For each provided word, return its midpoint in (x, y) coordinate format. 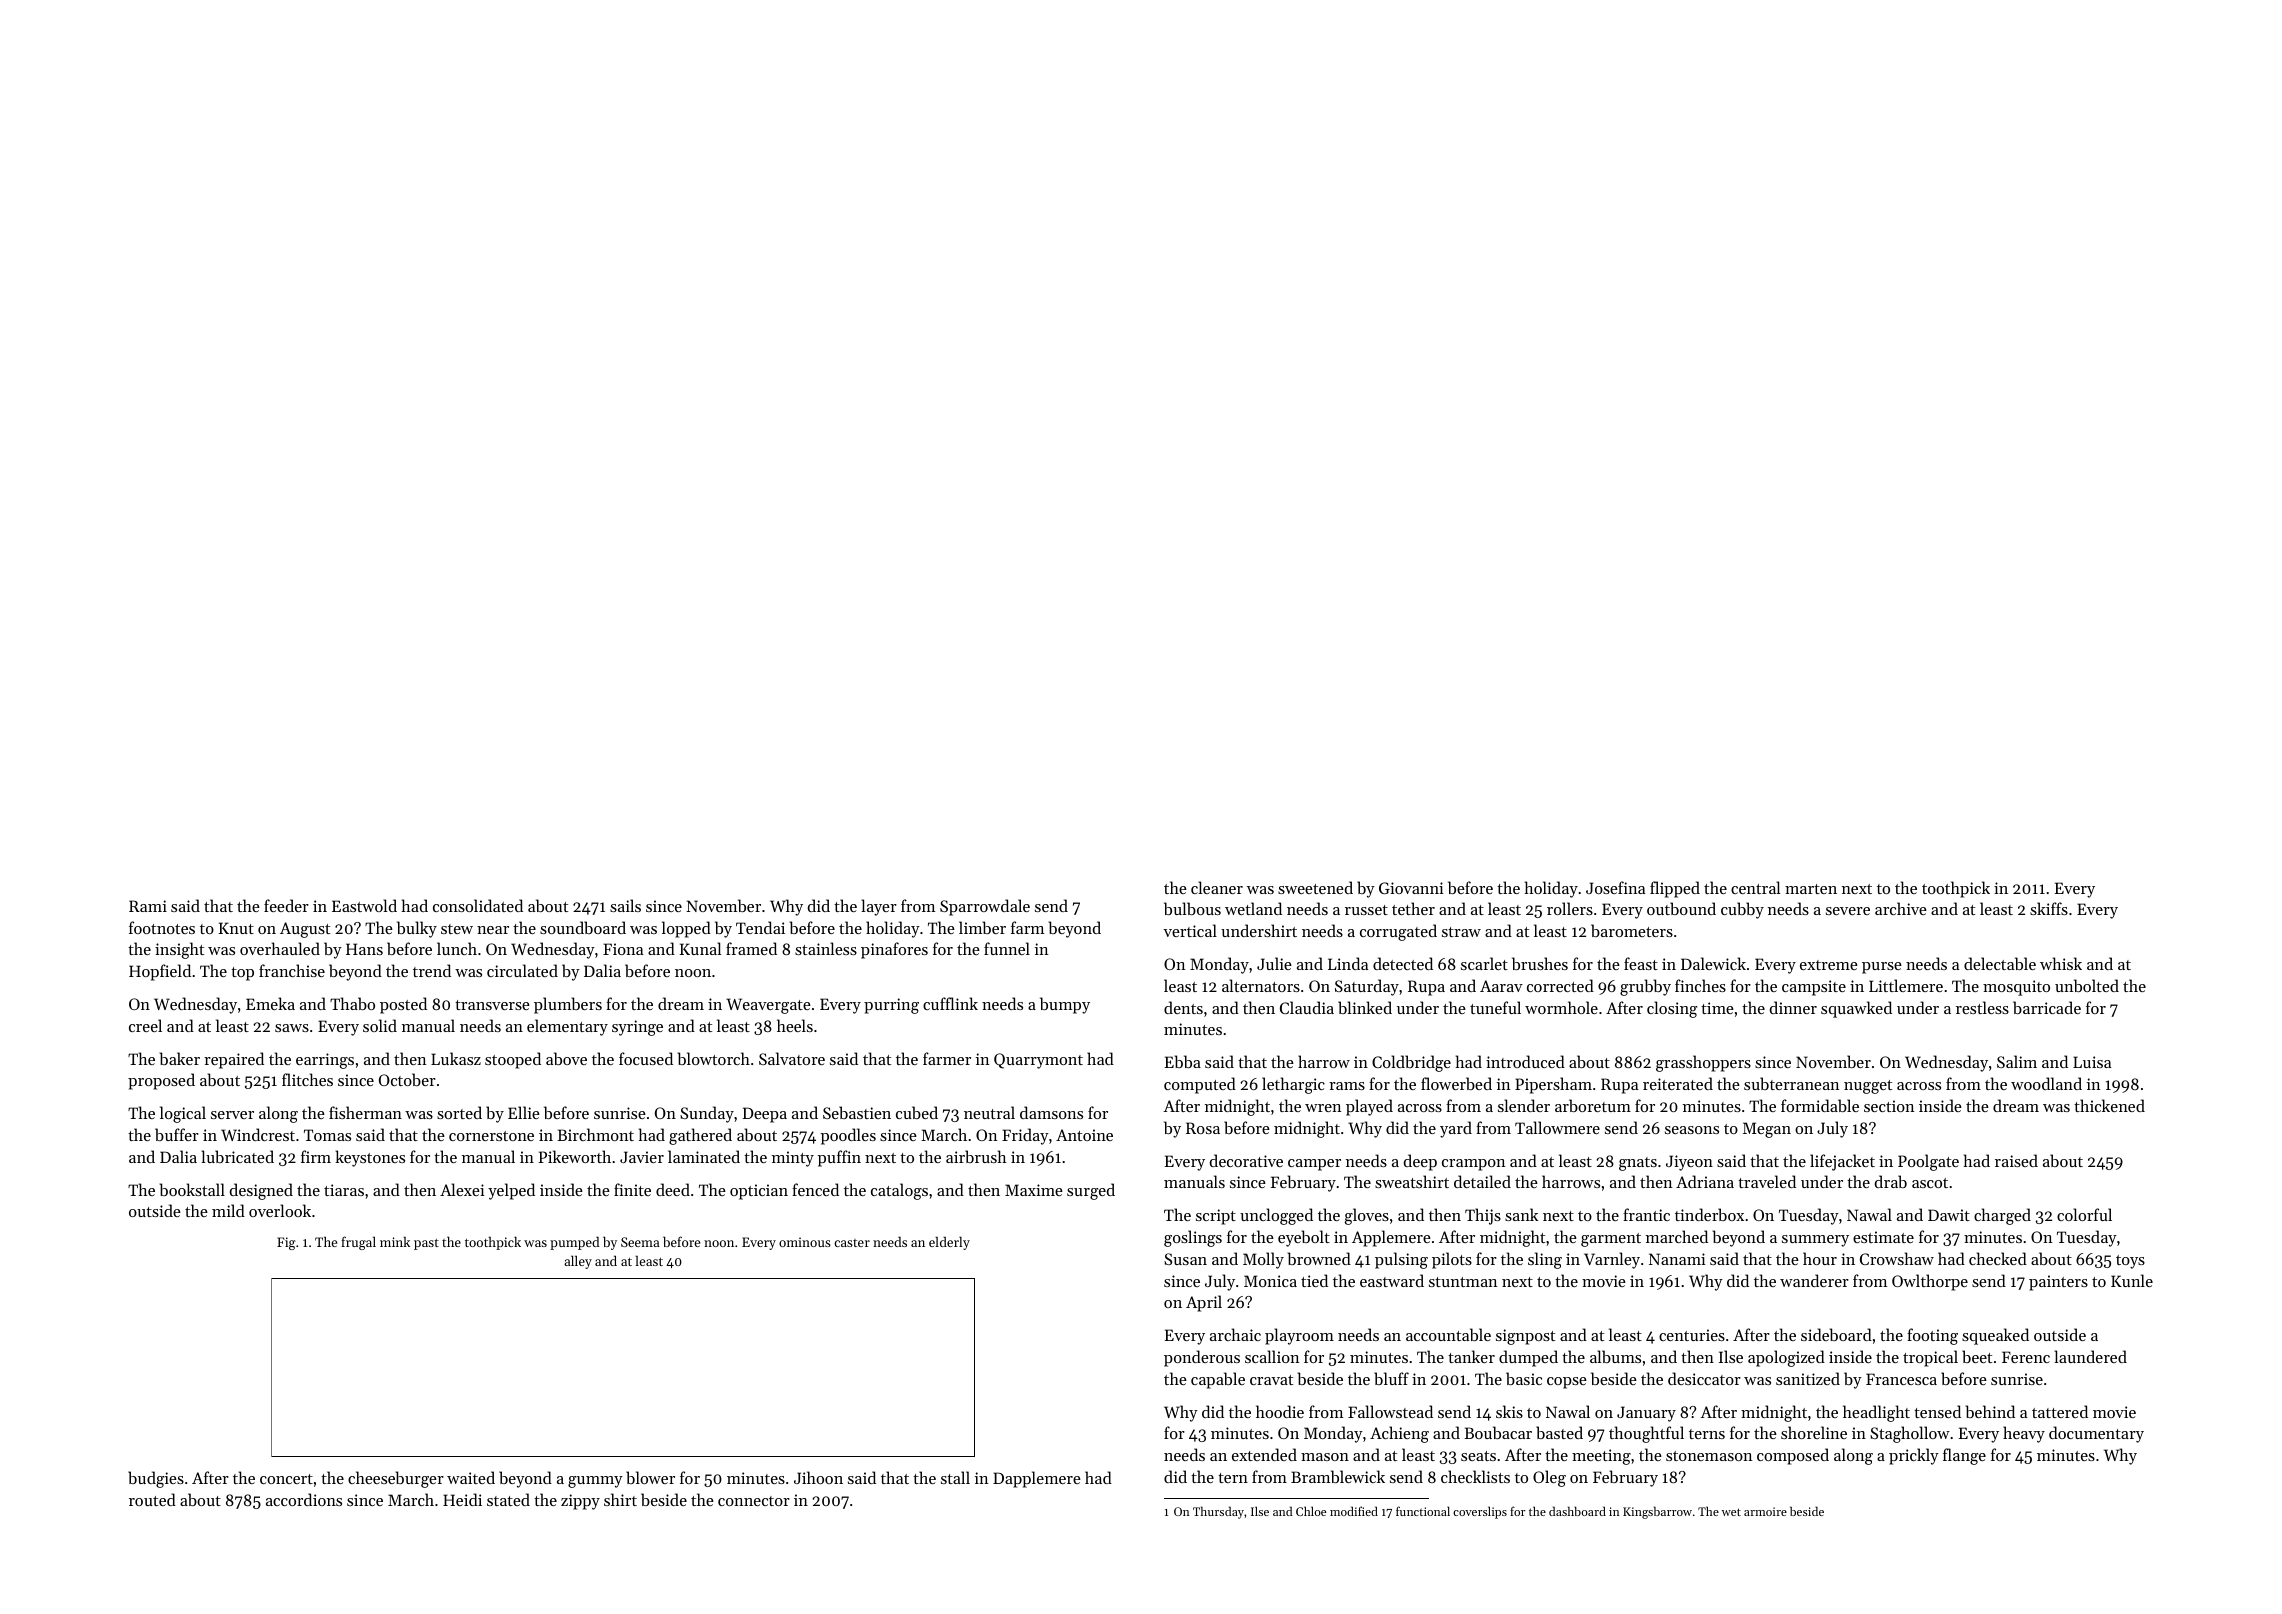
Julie (1274, 963)
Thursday (1218, 1512)
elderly (949, 1243)
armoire (1765, 1511)
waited (471, 1477)
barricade (2047, 1007)
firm (316, 1156)
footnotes (162, 927)
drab (1891, 1181)
